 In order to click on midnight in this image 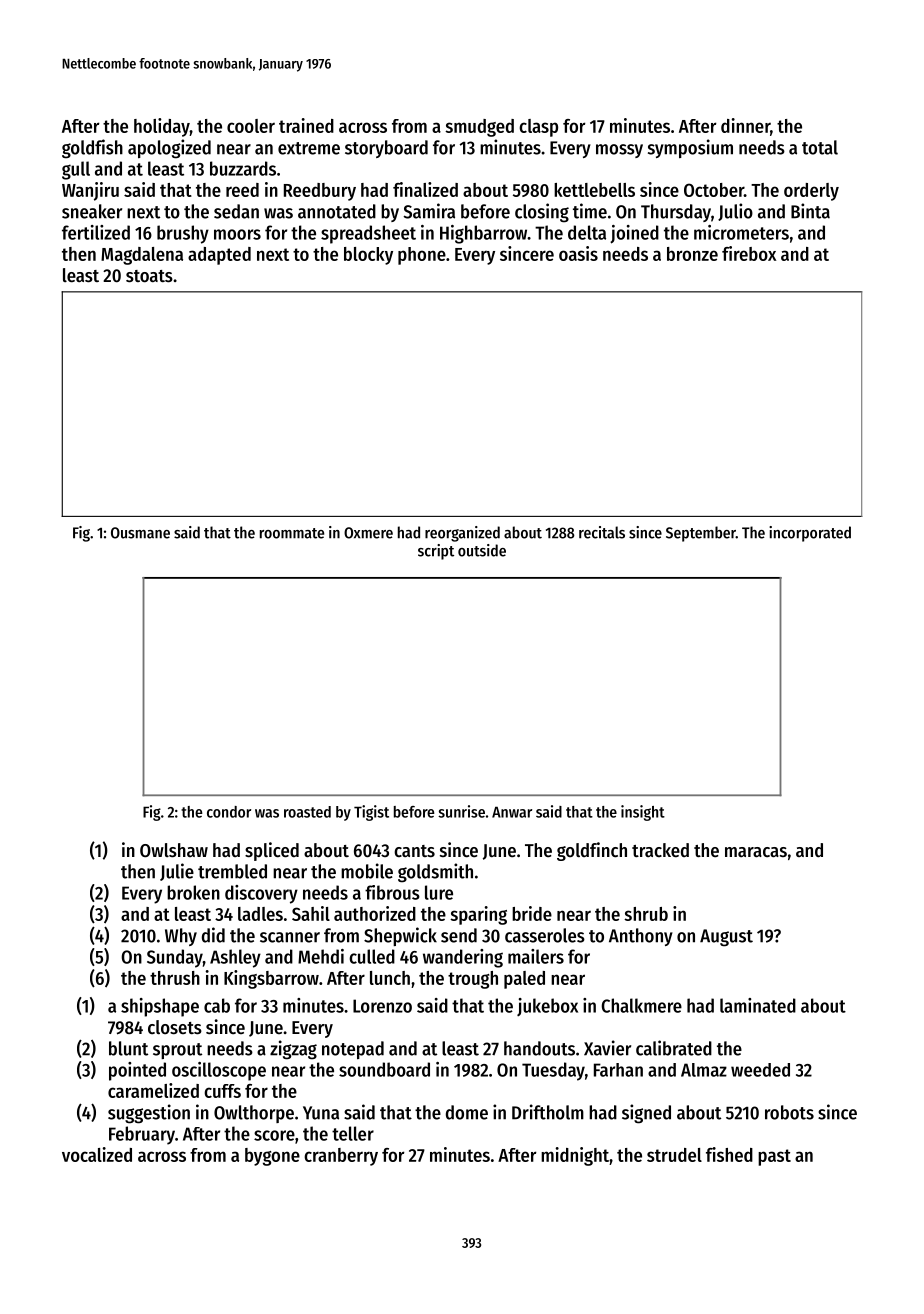, I will do `click(575, 1156)`.
